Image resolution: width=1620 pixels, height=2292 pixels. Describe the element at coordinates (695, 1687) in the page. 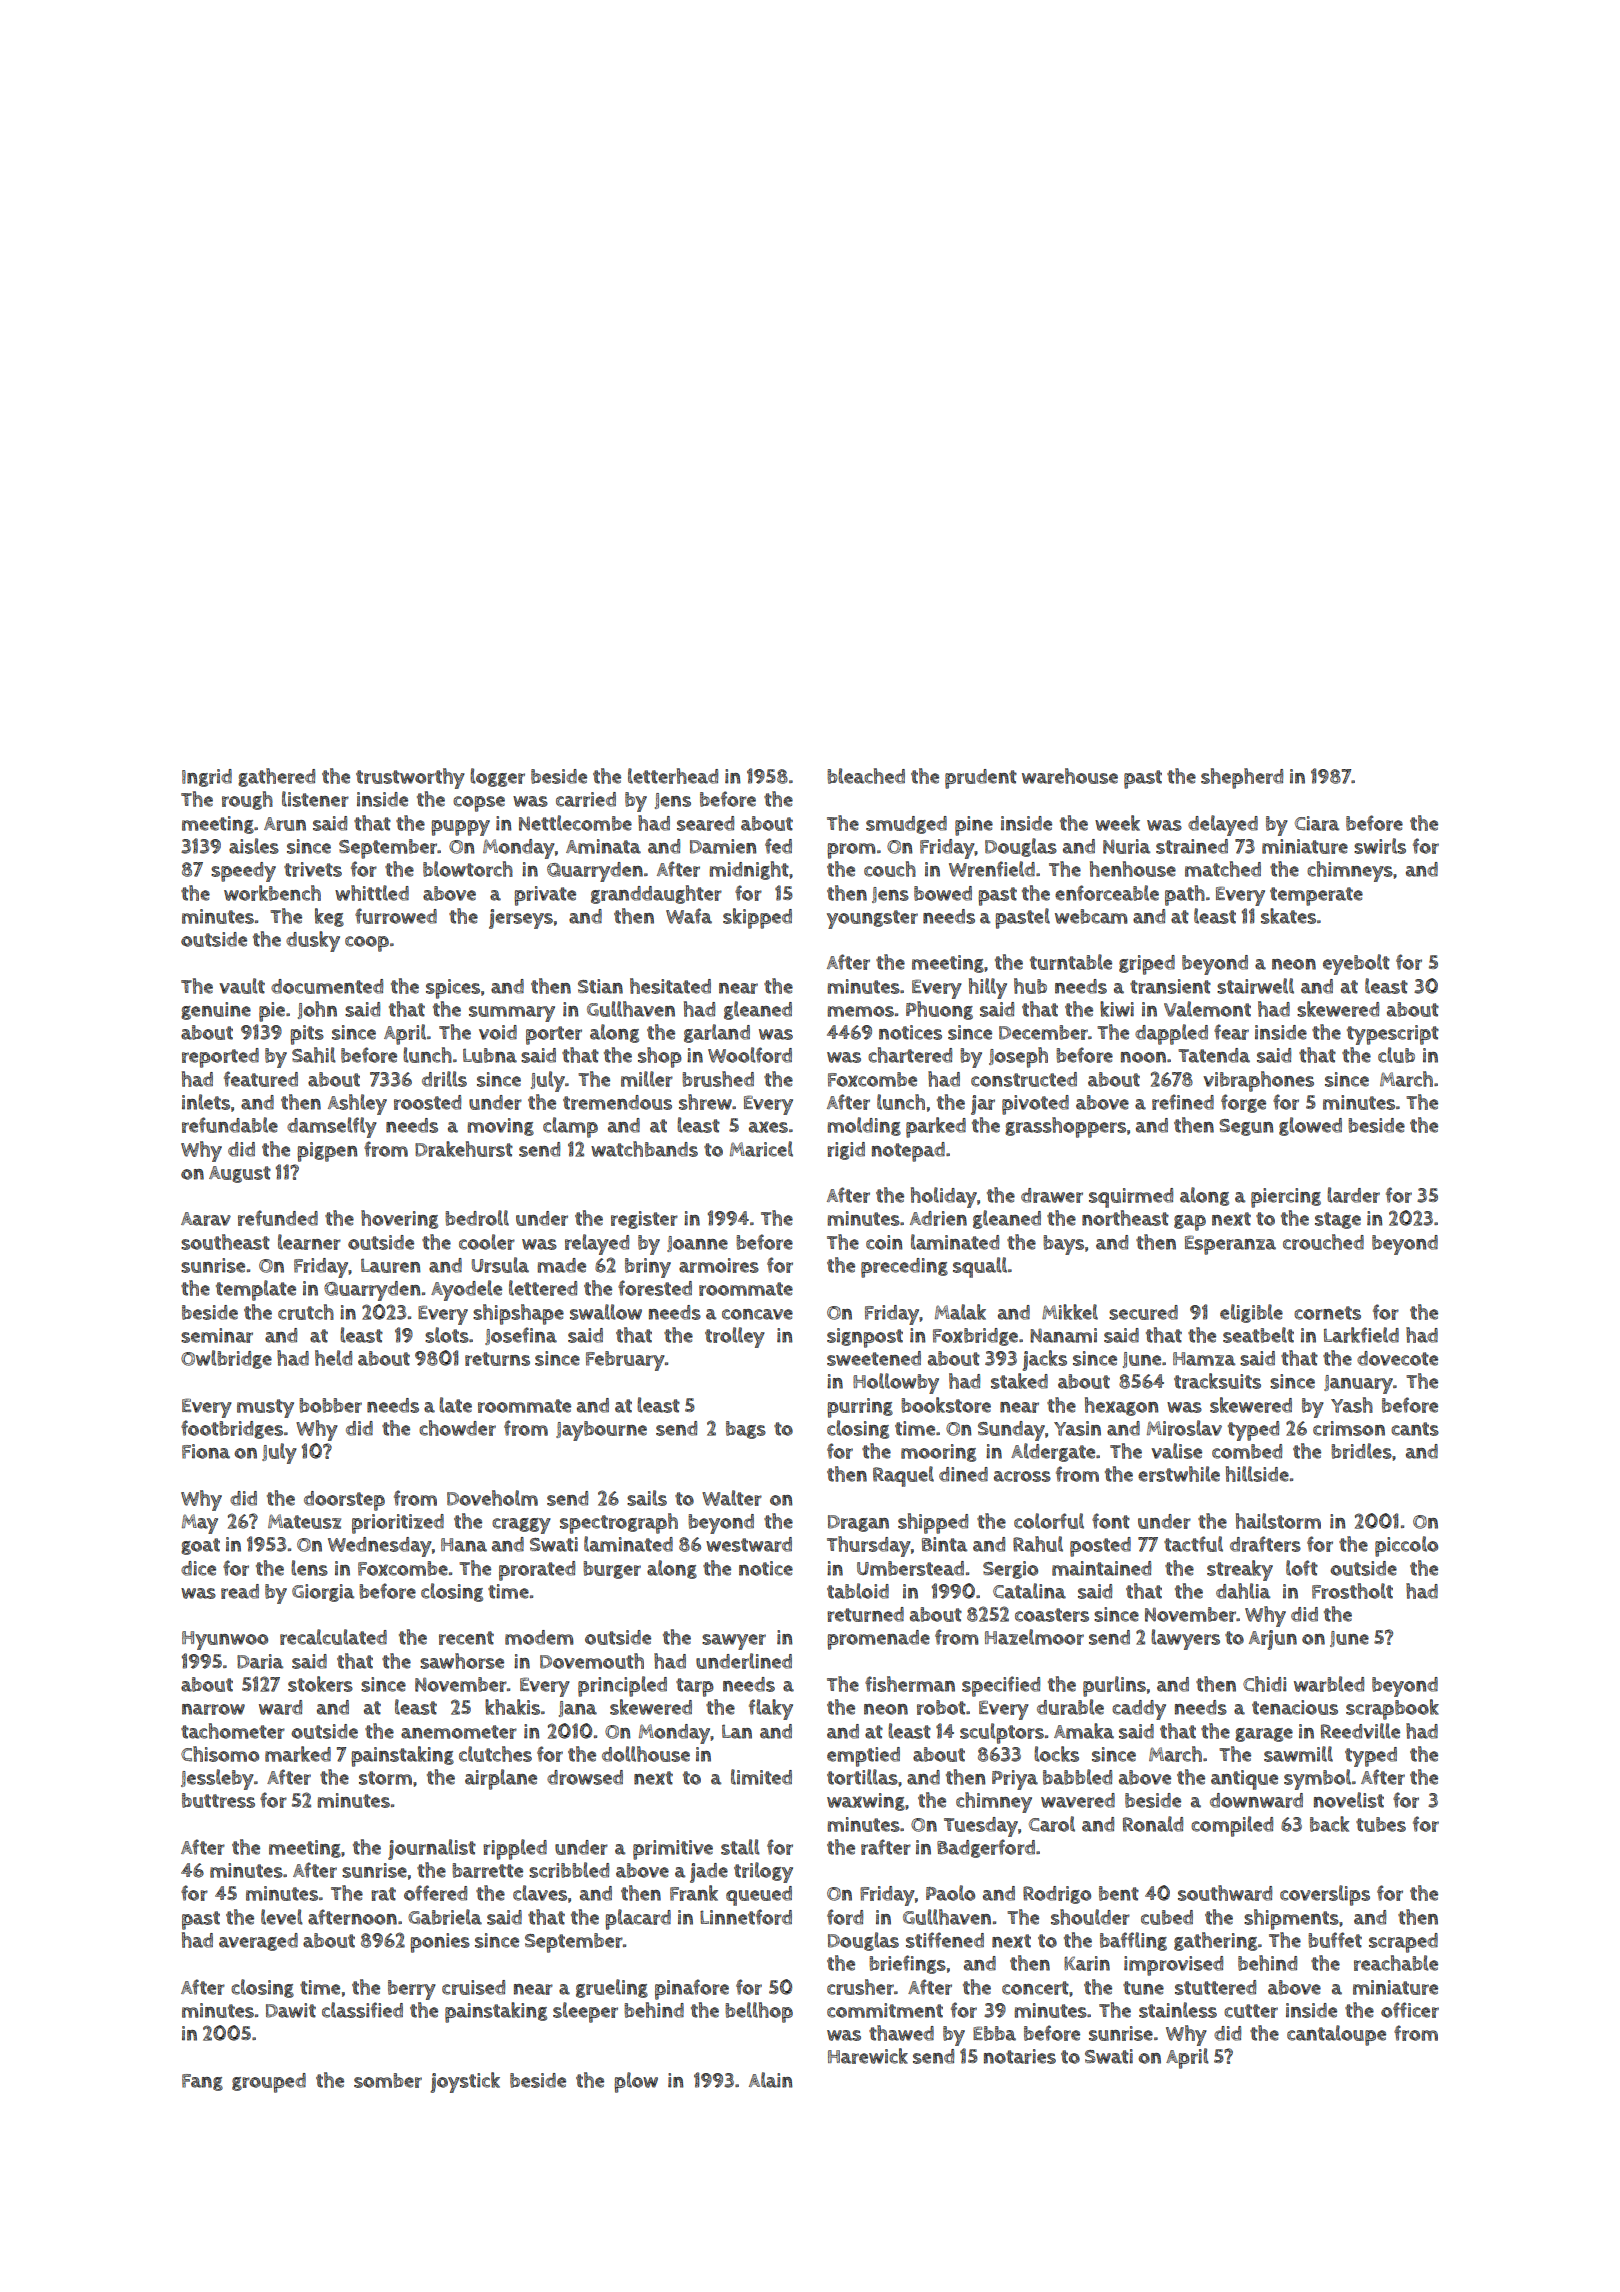

I see `tarp` at that location.
